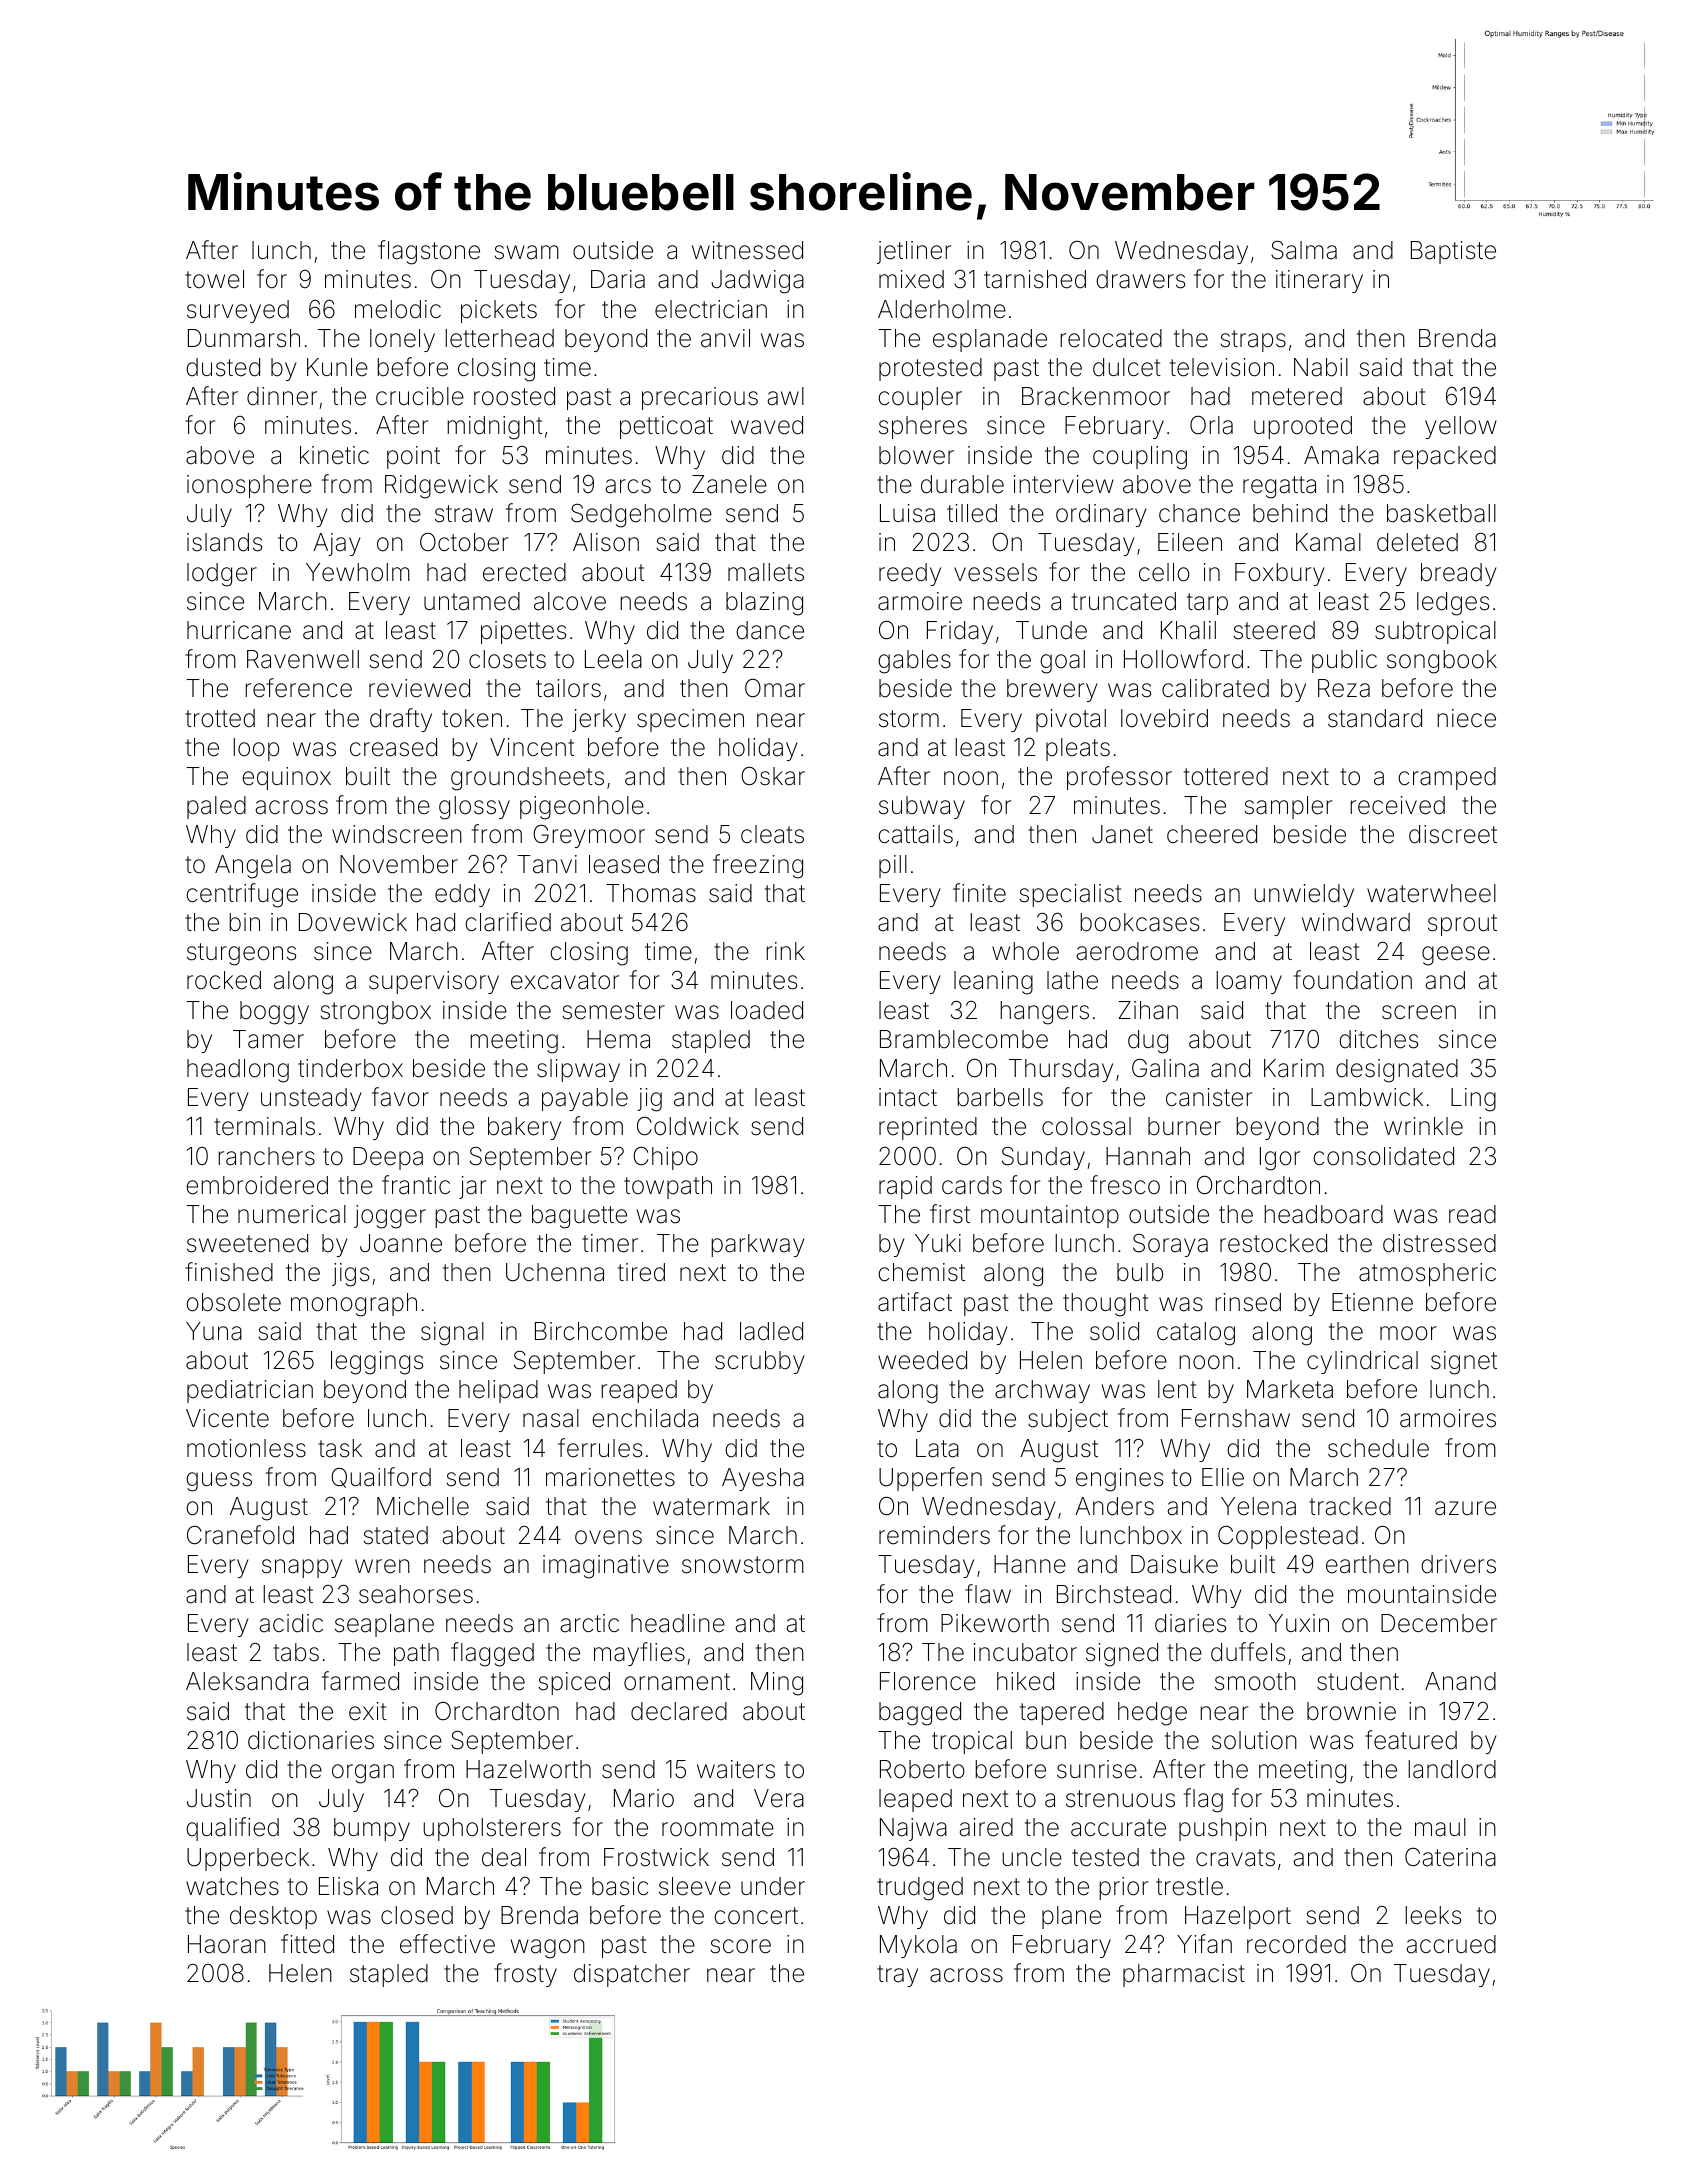  Describe the element at coordinates (914, 252) in the page. I see `jetliner` at that location.
